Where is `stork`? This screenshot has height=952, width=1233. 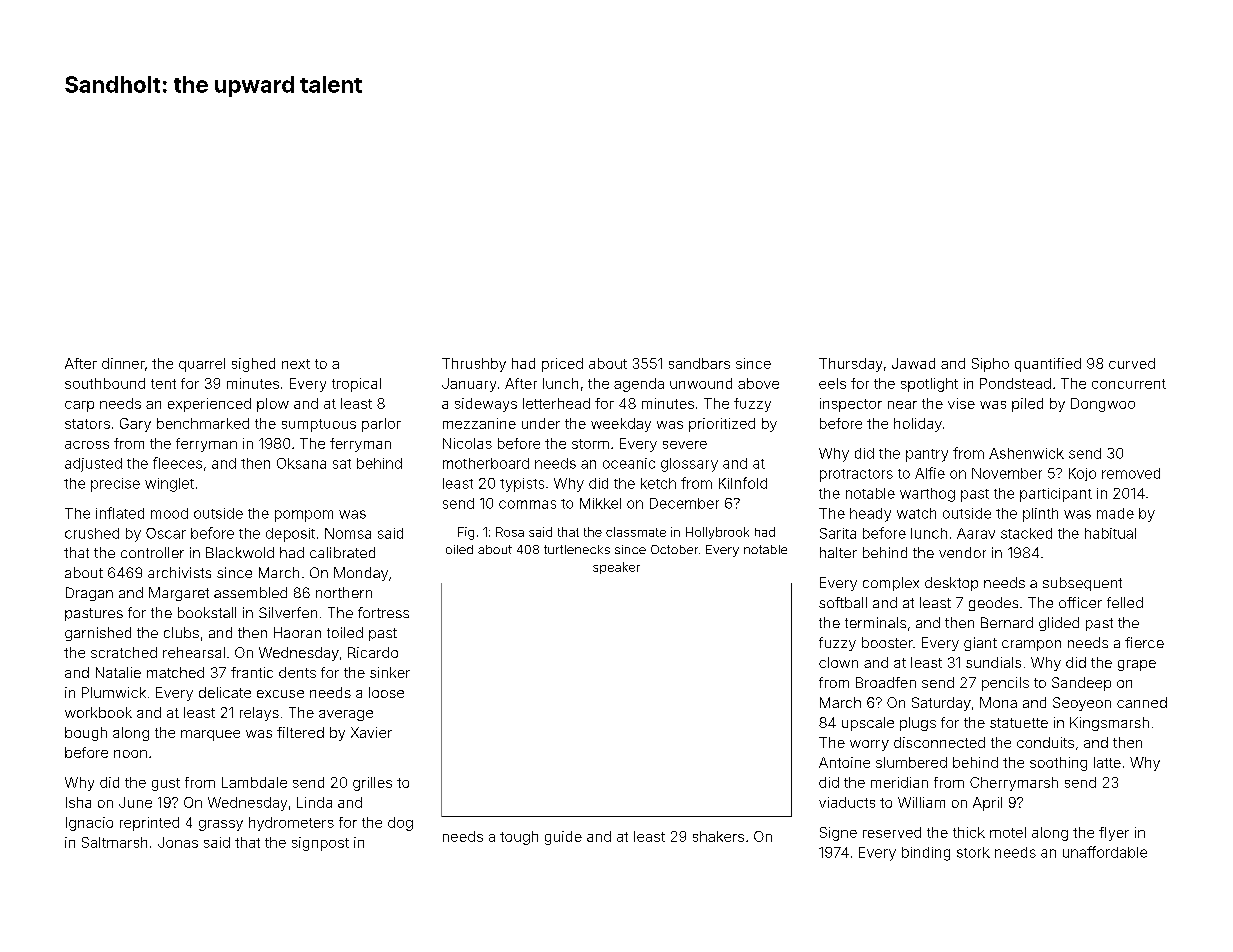
stork is located at coordinates (973, 852).
